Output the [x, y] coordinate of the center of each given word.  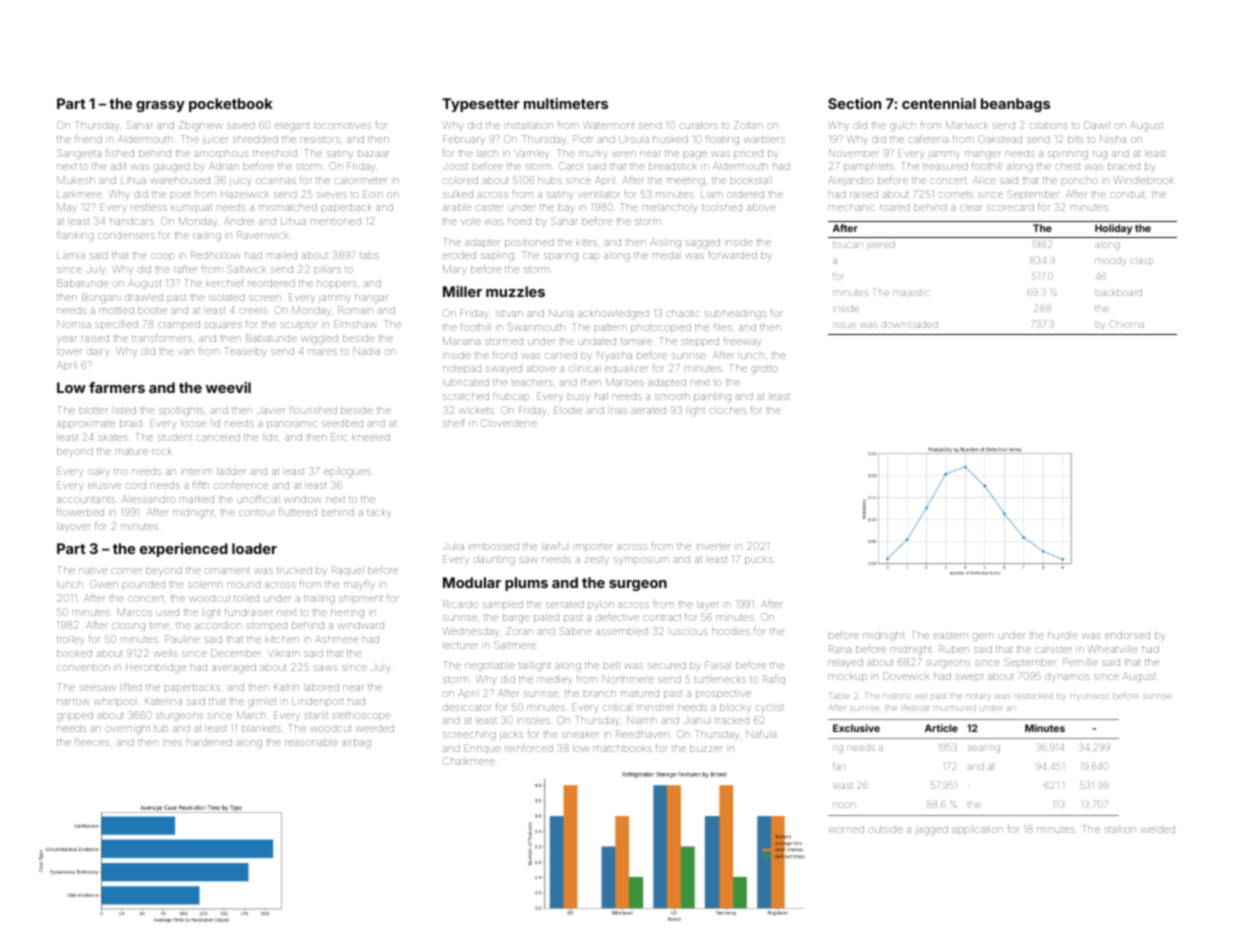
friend [88, 139]
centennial [939, 103]
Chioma [1127, 325]
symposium [641, 561]
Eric [339, 437]
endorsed [1127, 636]
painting [712, 397]
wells [166, 653]
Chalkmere [469, 761]
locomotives [342, 125]
